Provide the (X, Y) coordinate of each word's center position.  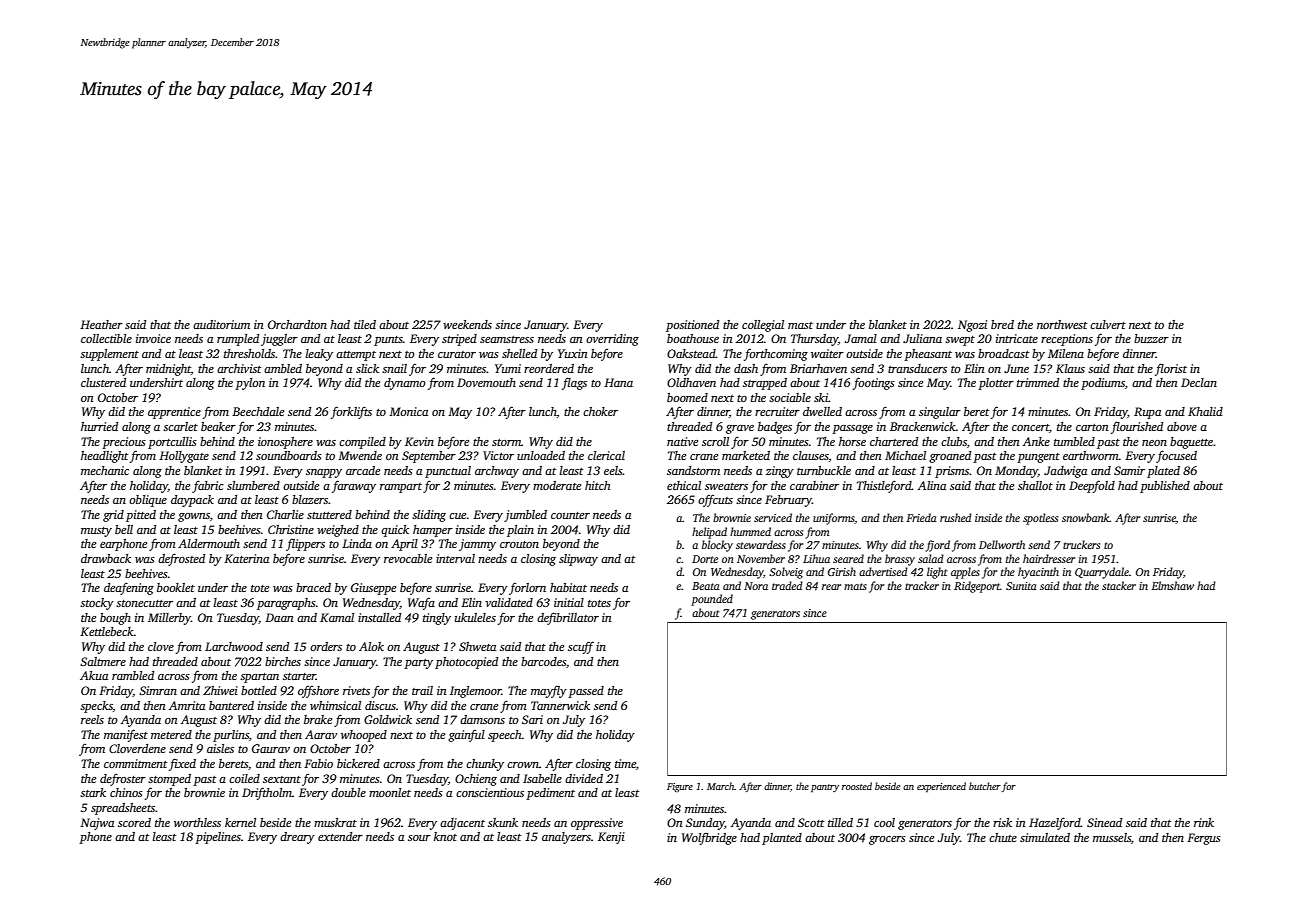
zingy (780, 472)
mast (800, 325)
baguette (1191, 443)
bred (1002, 324)
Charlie (285, 514)
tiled (365, 324)
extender (340, 836)
